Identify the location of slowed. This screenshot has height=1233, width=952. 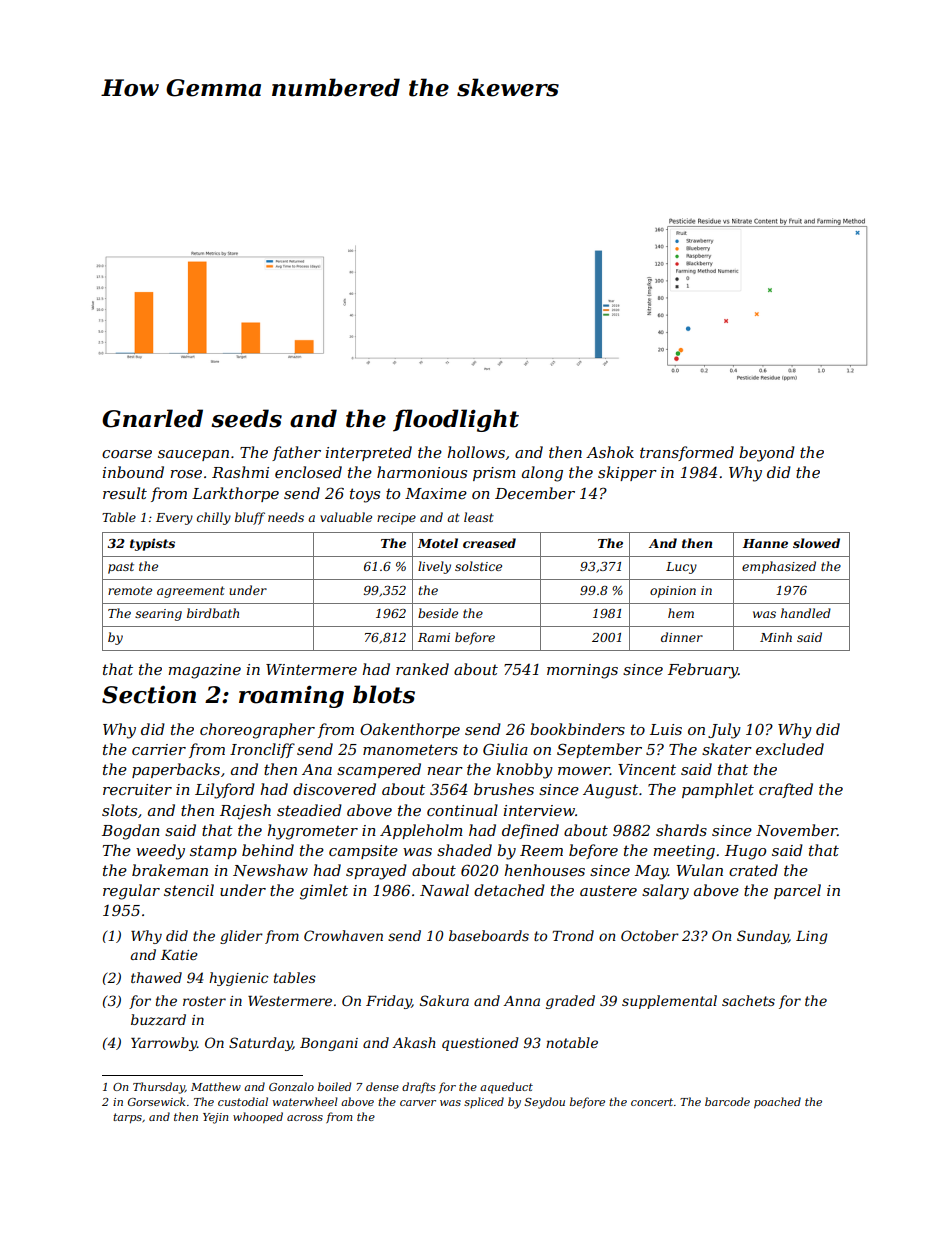
(816, 543).
